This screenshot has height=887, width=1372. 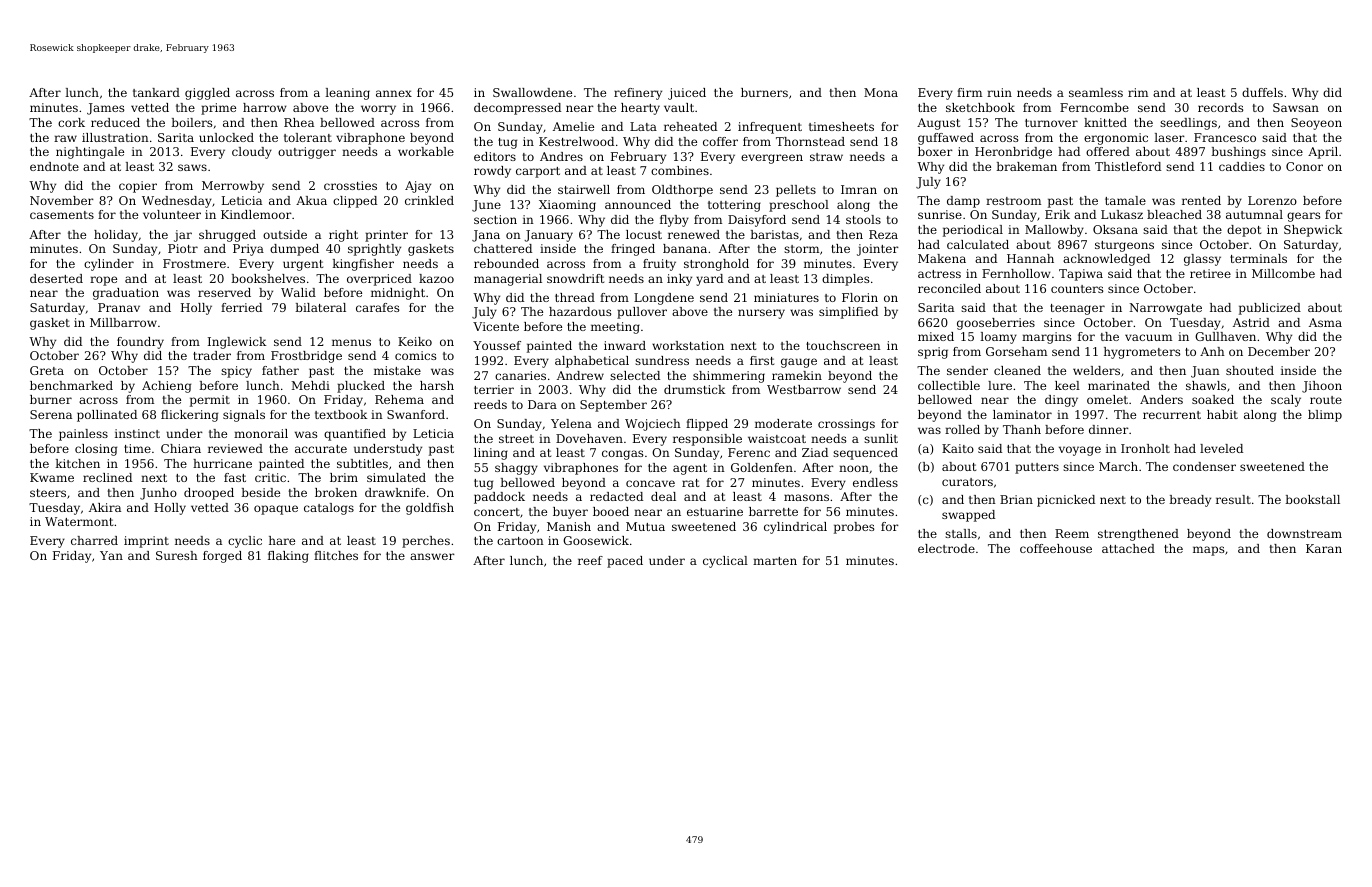 I want to click on Ironholt, so click(x=1145, y=448).
